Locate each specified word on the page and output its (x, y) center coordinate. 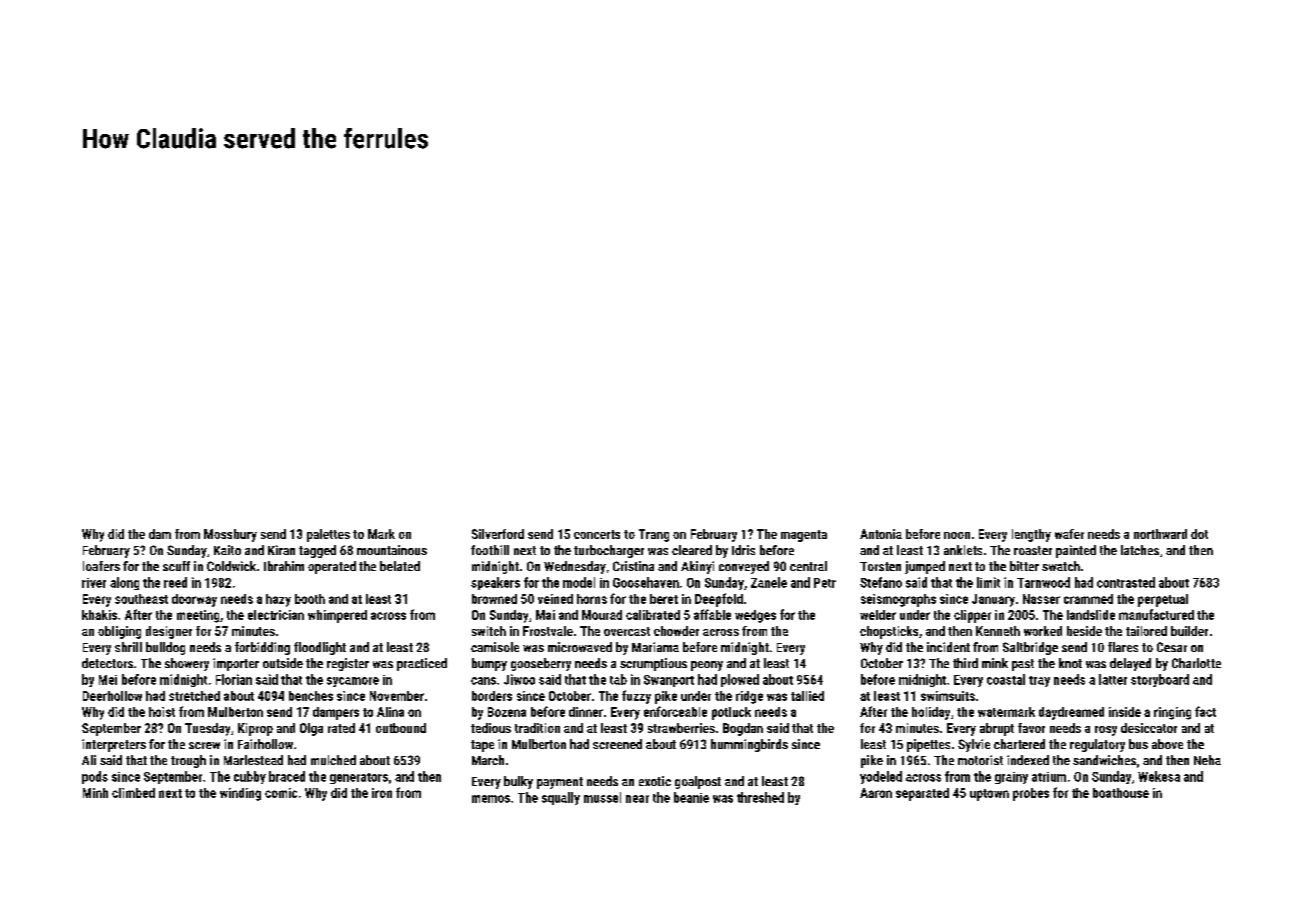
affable (712, 614)
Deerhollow (112, 696)
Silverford (498, 534)
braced (287, 776)
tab (618, 679)
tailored (1146, 631)
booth (310, 599)
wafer (1069, 534)
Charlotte (1196, 663)
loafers (101, 566)
